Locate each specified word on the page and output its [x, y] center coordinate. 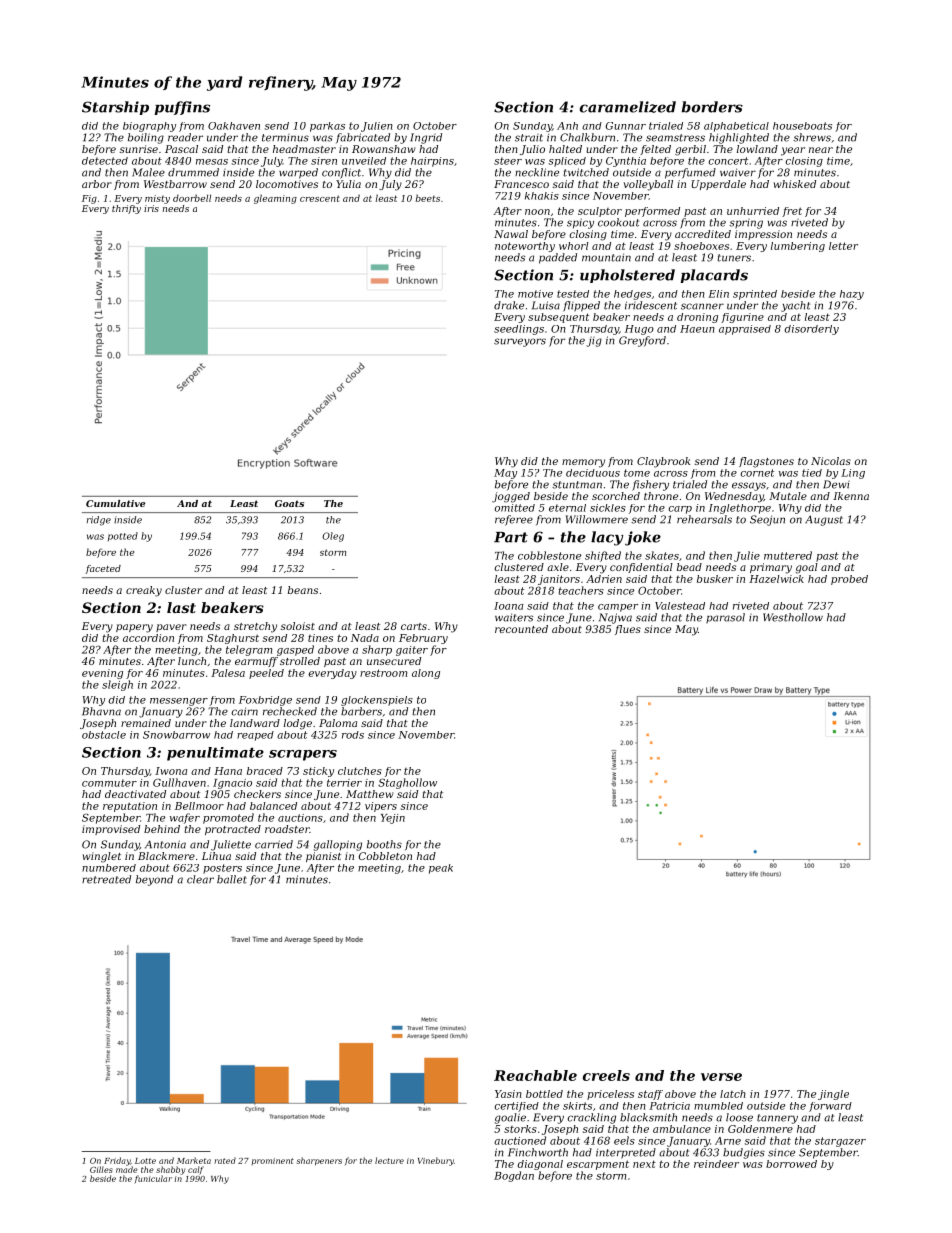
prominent [273, 1161]
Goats [289, 503]
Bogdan [514, 1176]
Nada [365, 638]
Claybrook [664, 462]
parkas [327, 127]
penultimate [215, 754]
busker [715, 579]
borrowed [791, 1164]
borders [712, 107]
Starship [115, 108]
